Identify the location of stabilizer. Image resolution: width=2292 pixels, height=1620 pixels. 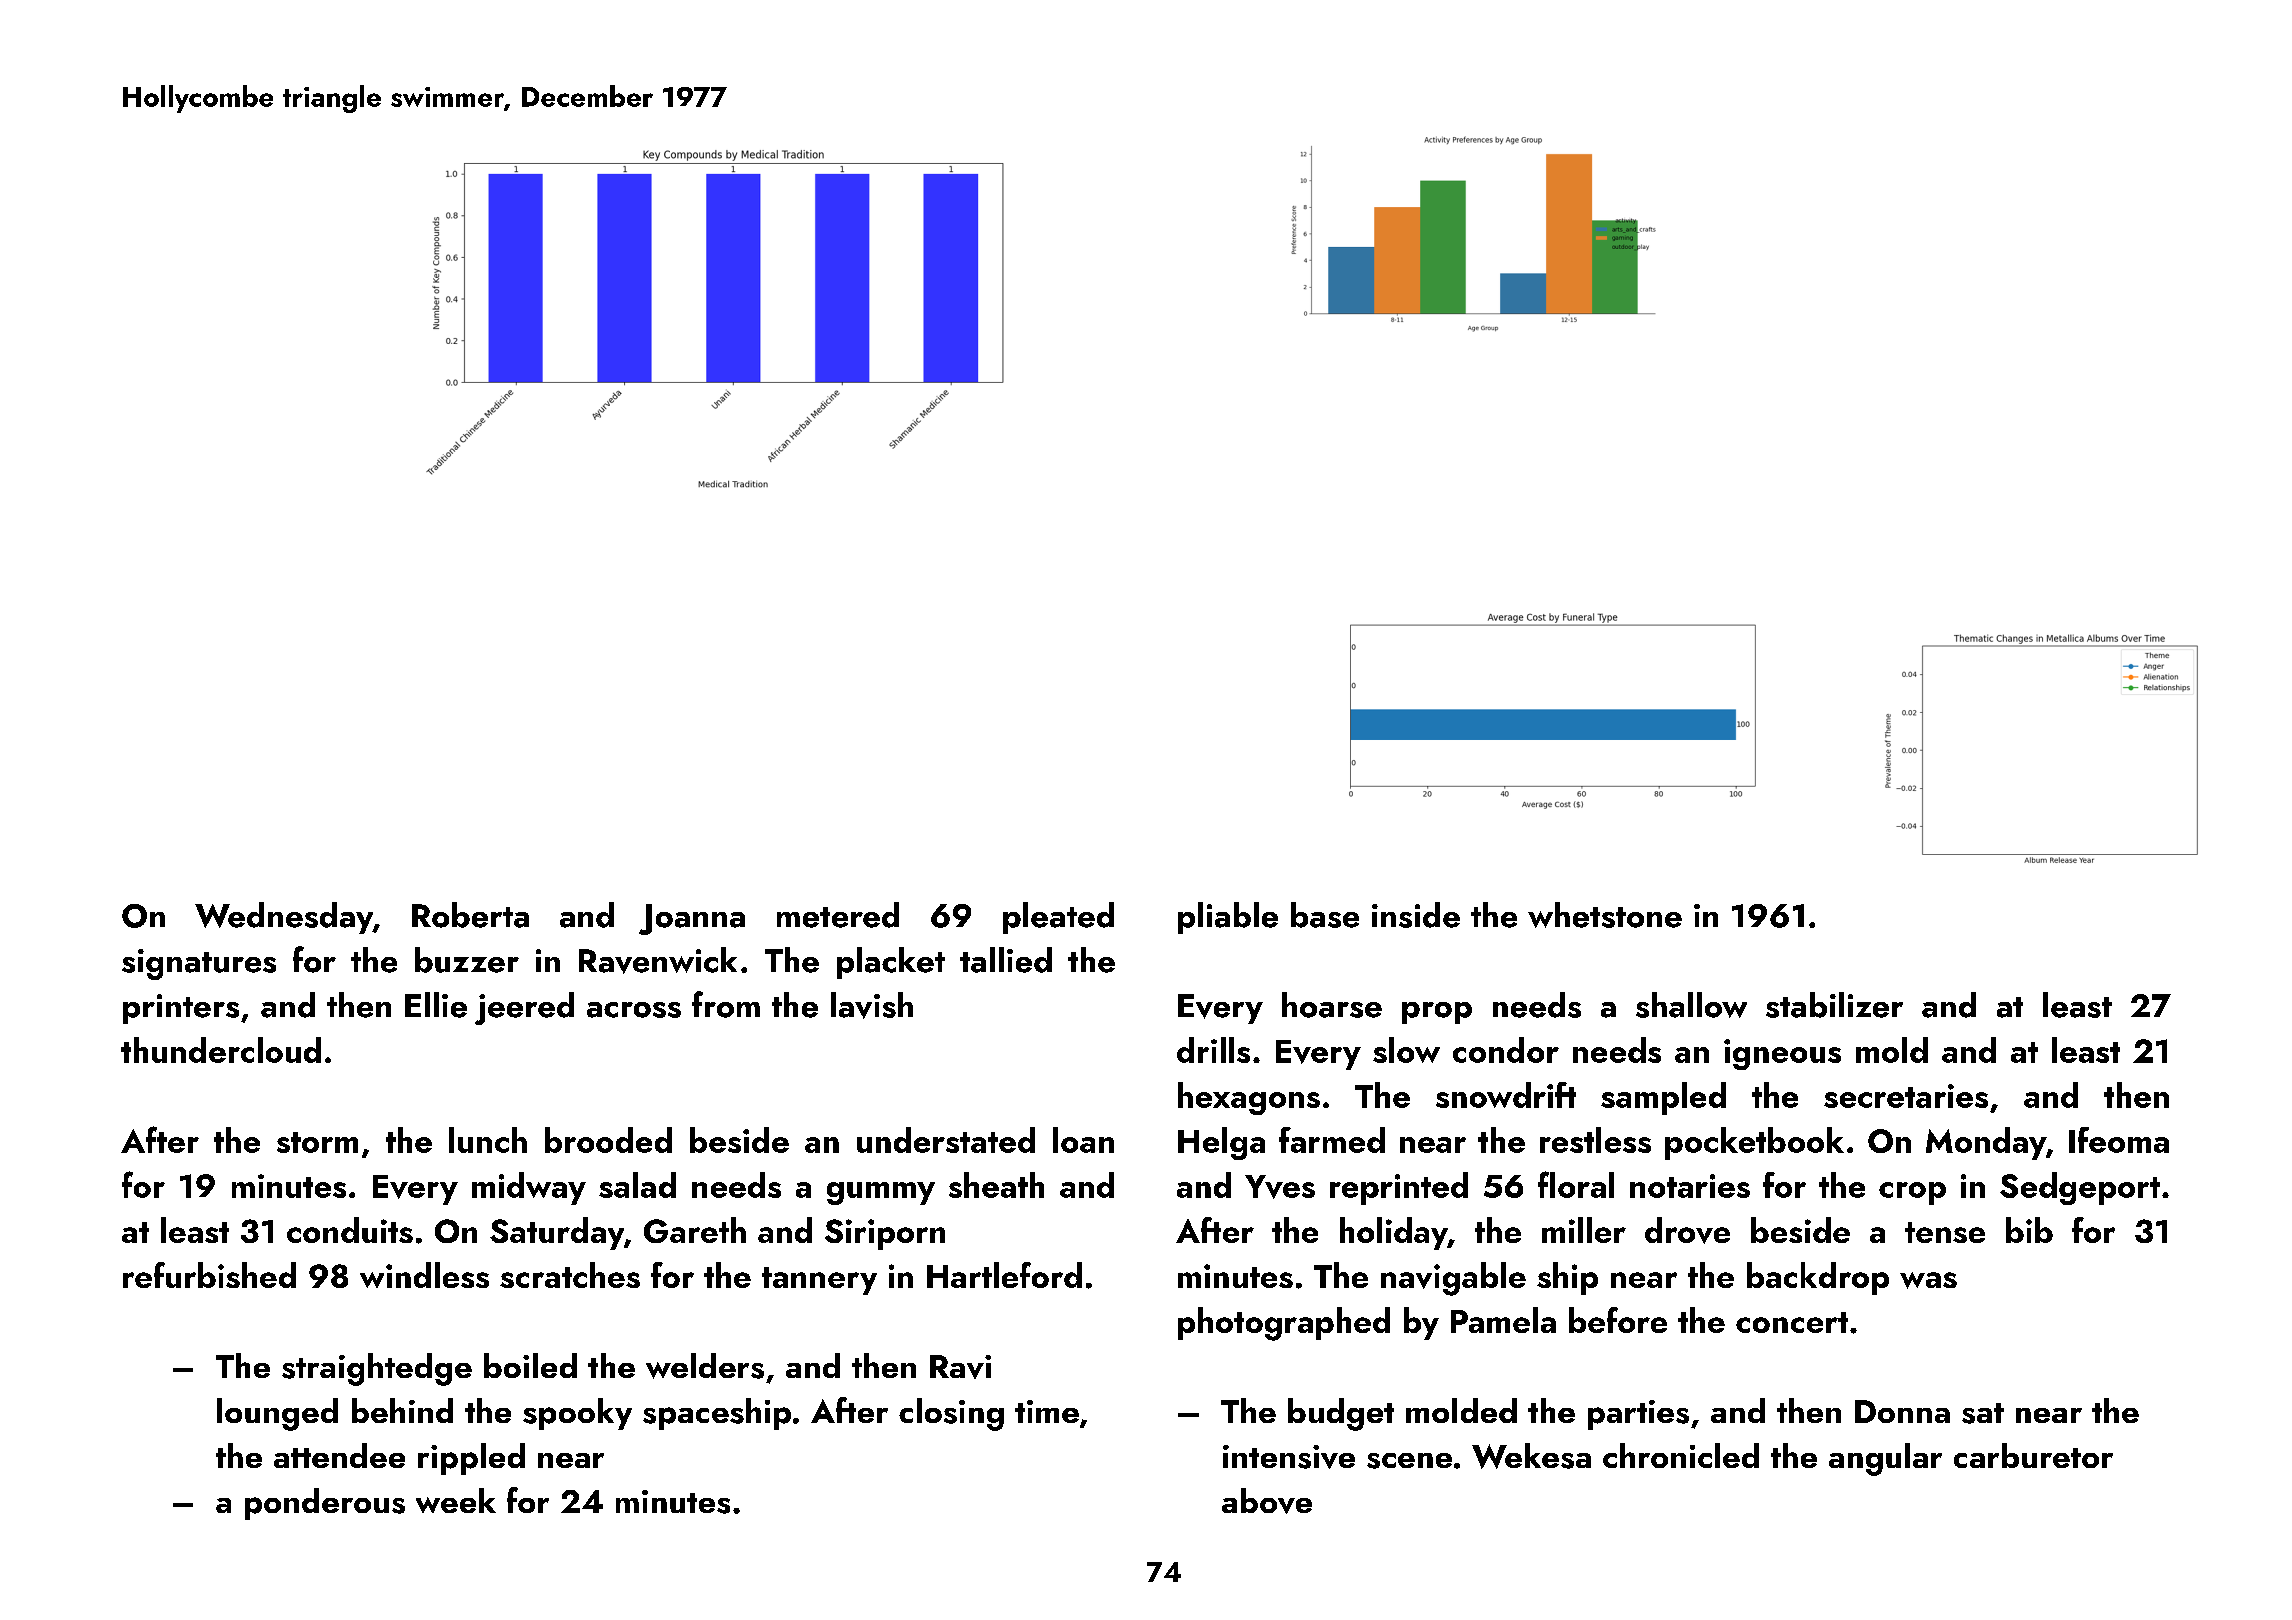
(1834, 1005).
